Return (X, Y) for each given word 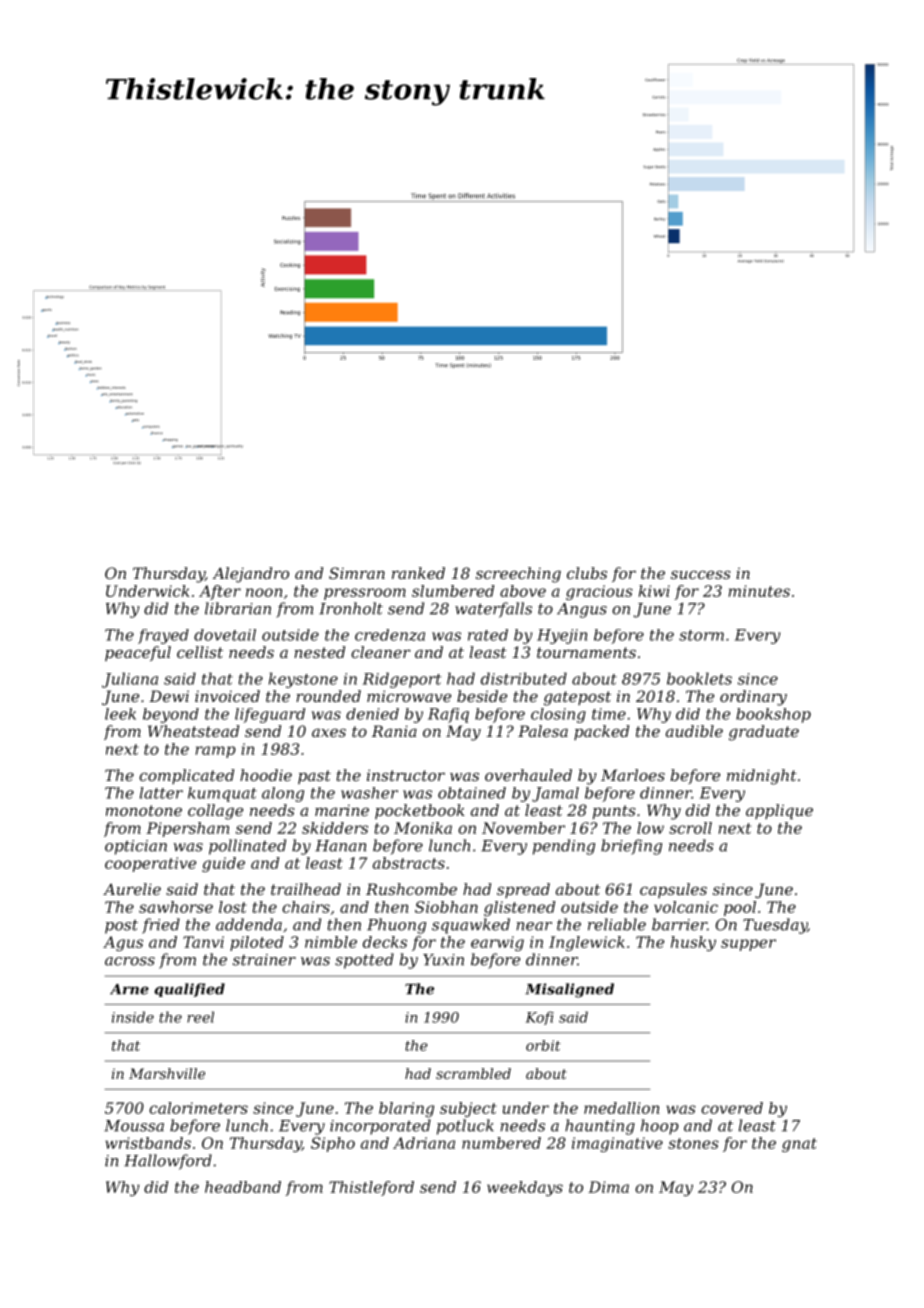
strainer (264, 960)
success (701, 574)
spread (523, 890)
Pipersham (187, 829)
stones (693, 1143)
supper (748, 945)
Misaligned (569, 990)
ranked (418, 573)
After (220, 592)
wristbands (148, 1143)
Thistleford (371, 1188)
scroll (690, 828)
